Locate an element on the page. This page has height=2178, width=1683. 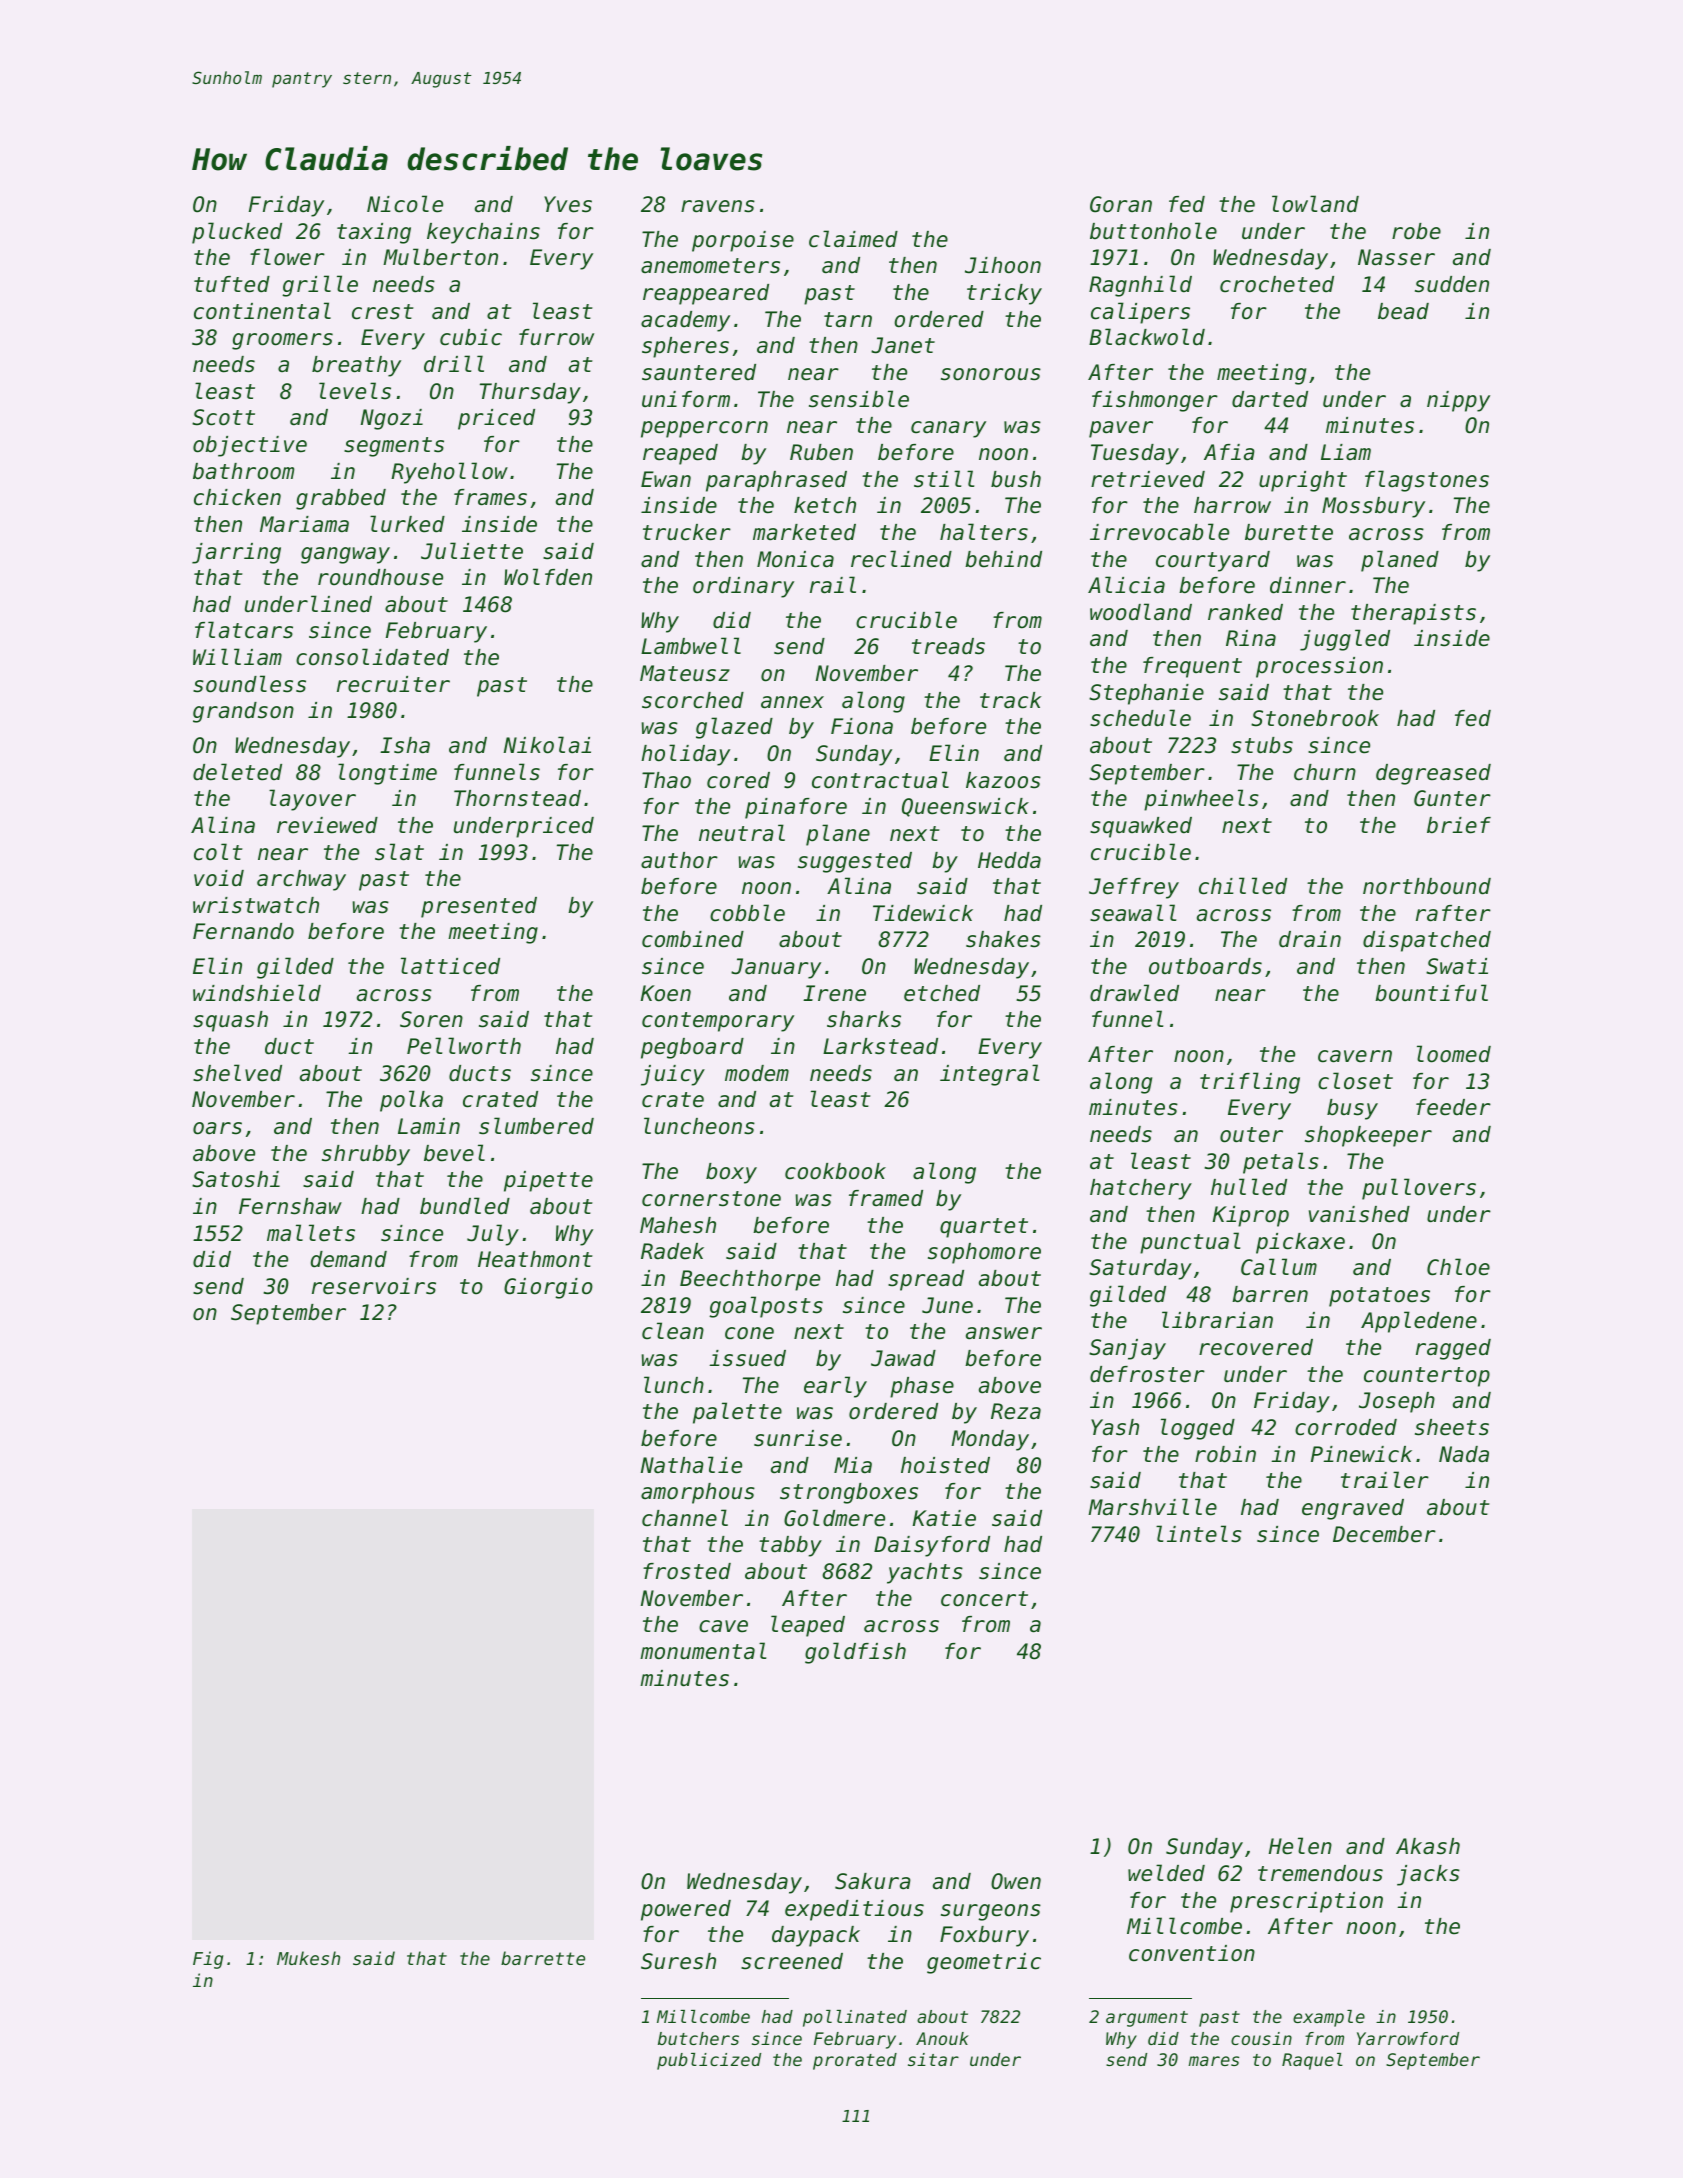
Thursday is located at coordinates (530, 393).
